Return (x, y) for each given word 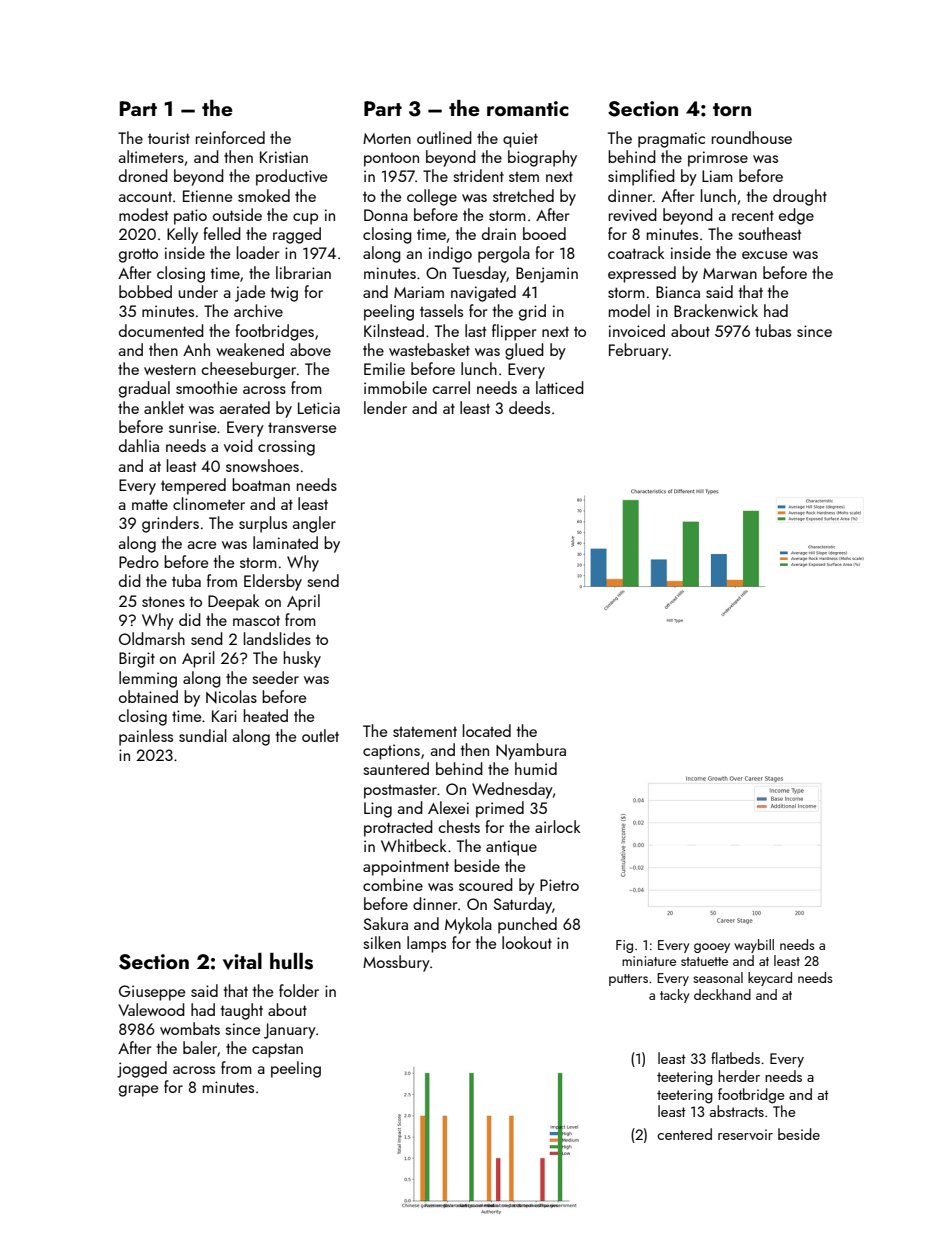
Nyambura (531, 751)
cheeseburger (248, 370)
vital (242, 961)
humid (536, 768)
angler (314, 524)
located (487, 730)
